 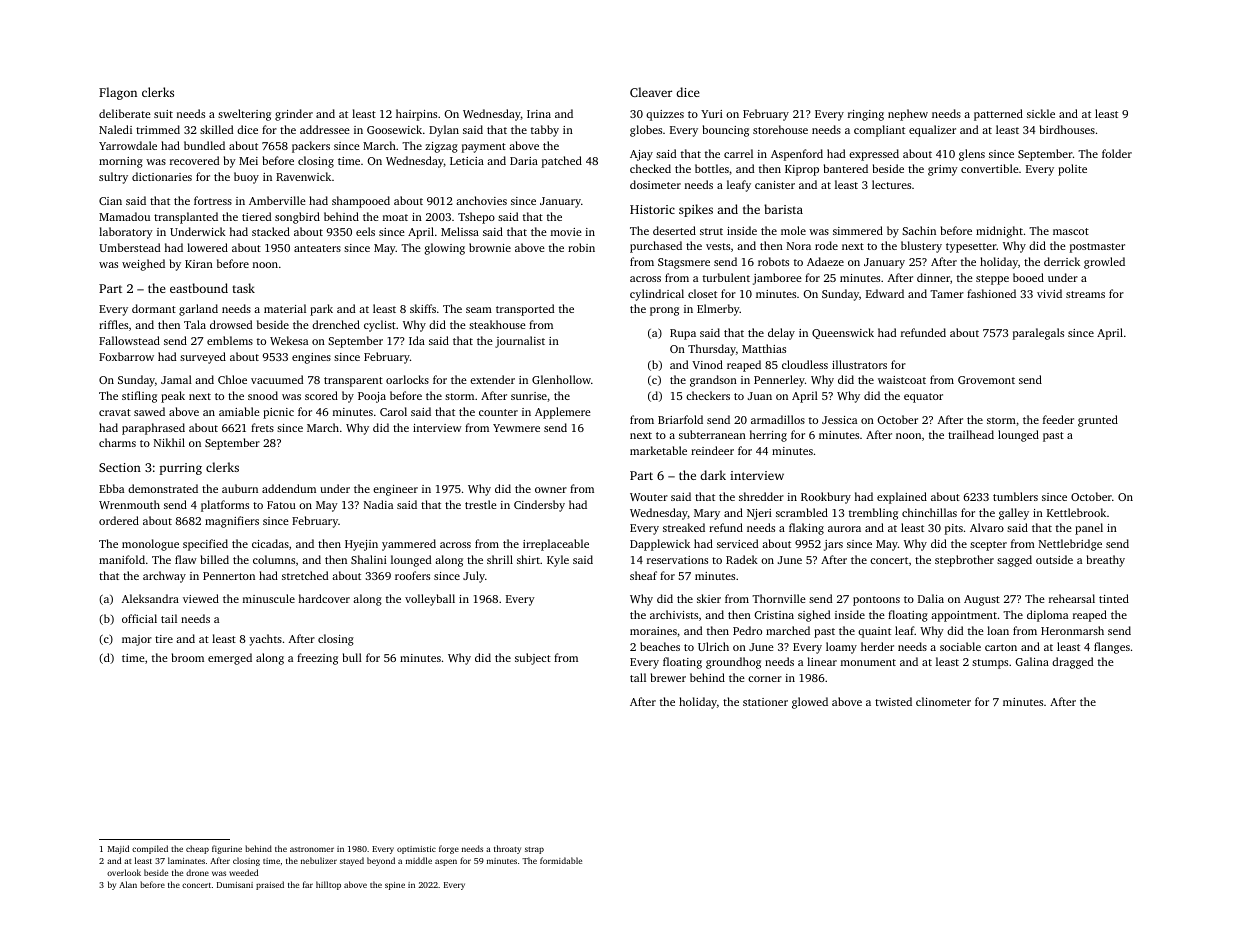 I want to click on Briarfold, so click(x=680, y=419).
